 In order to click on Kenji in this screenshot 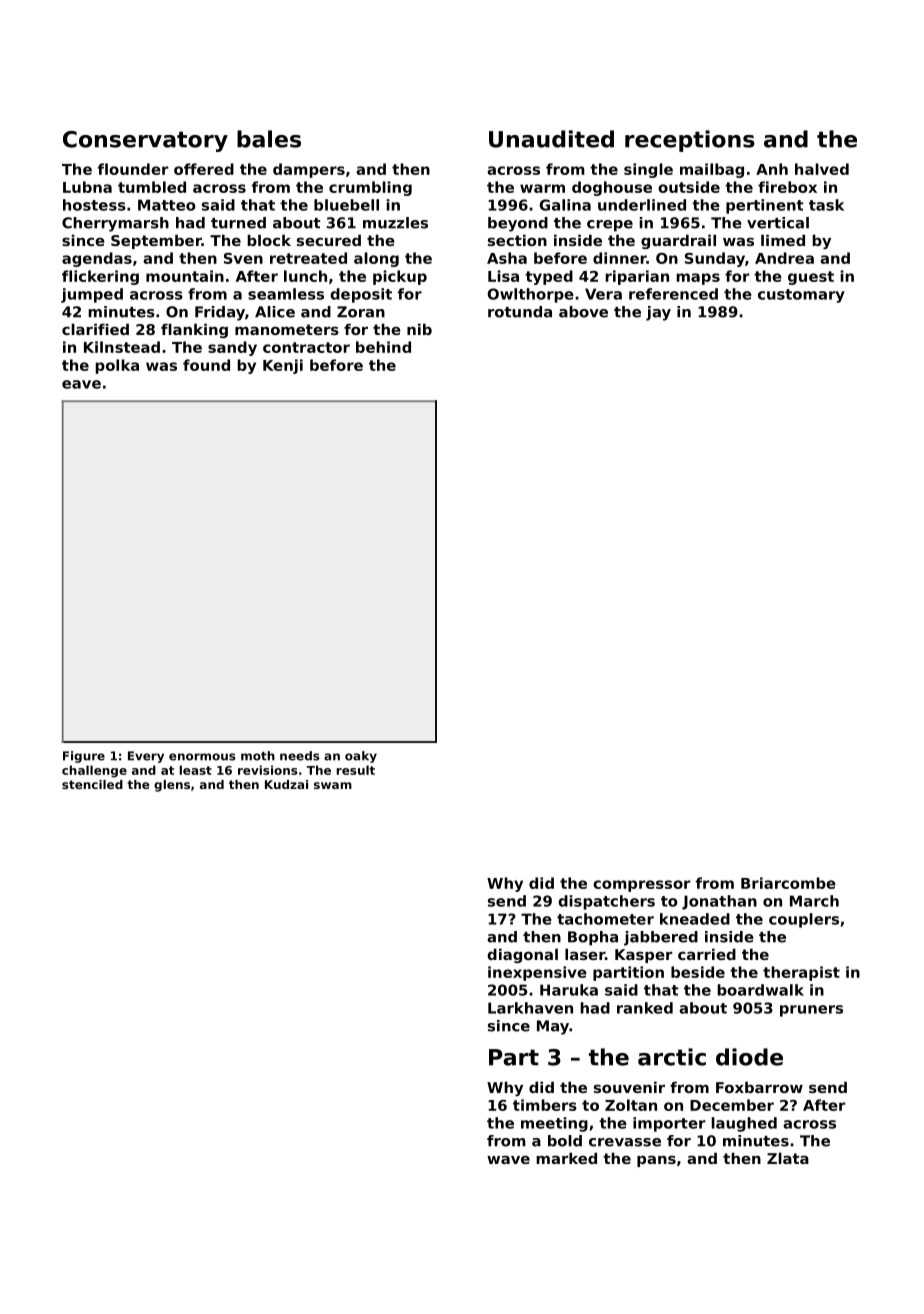, I will do `click(283, 366)`.
